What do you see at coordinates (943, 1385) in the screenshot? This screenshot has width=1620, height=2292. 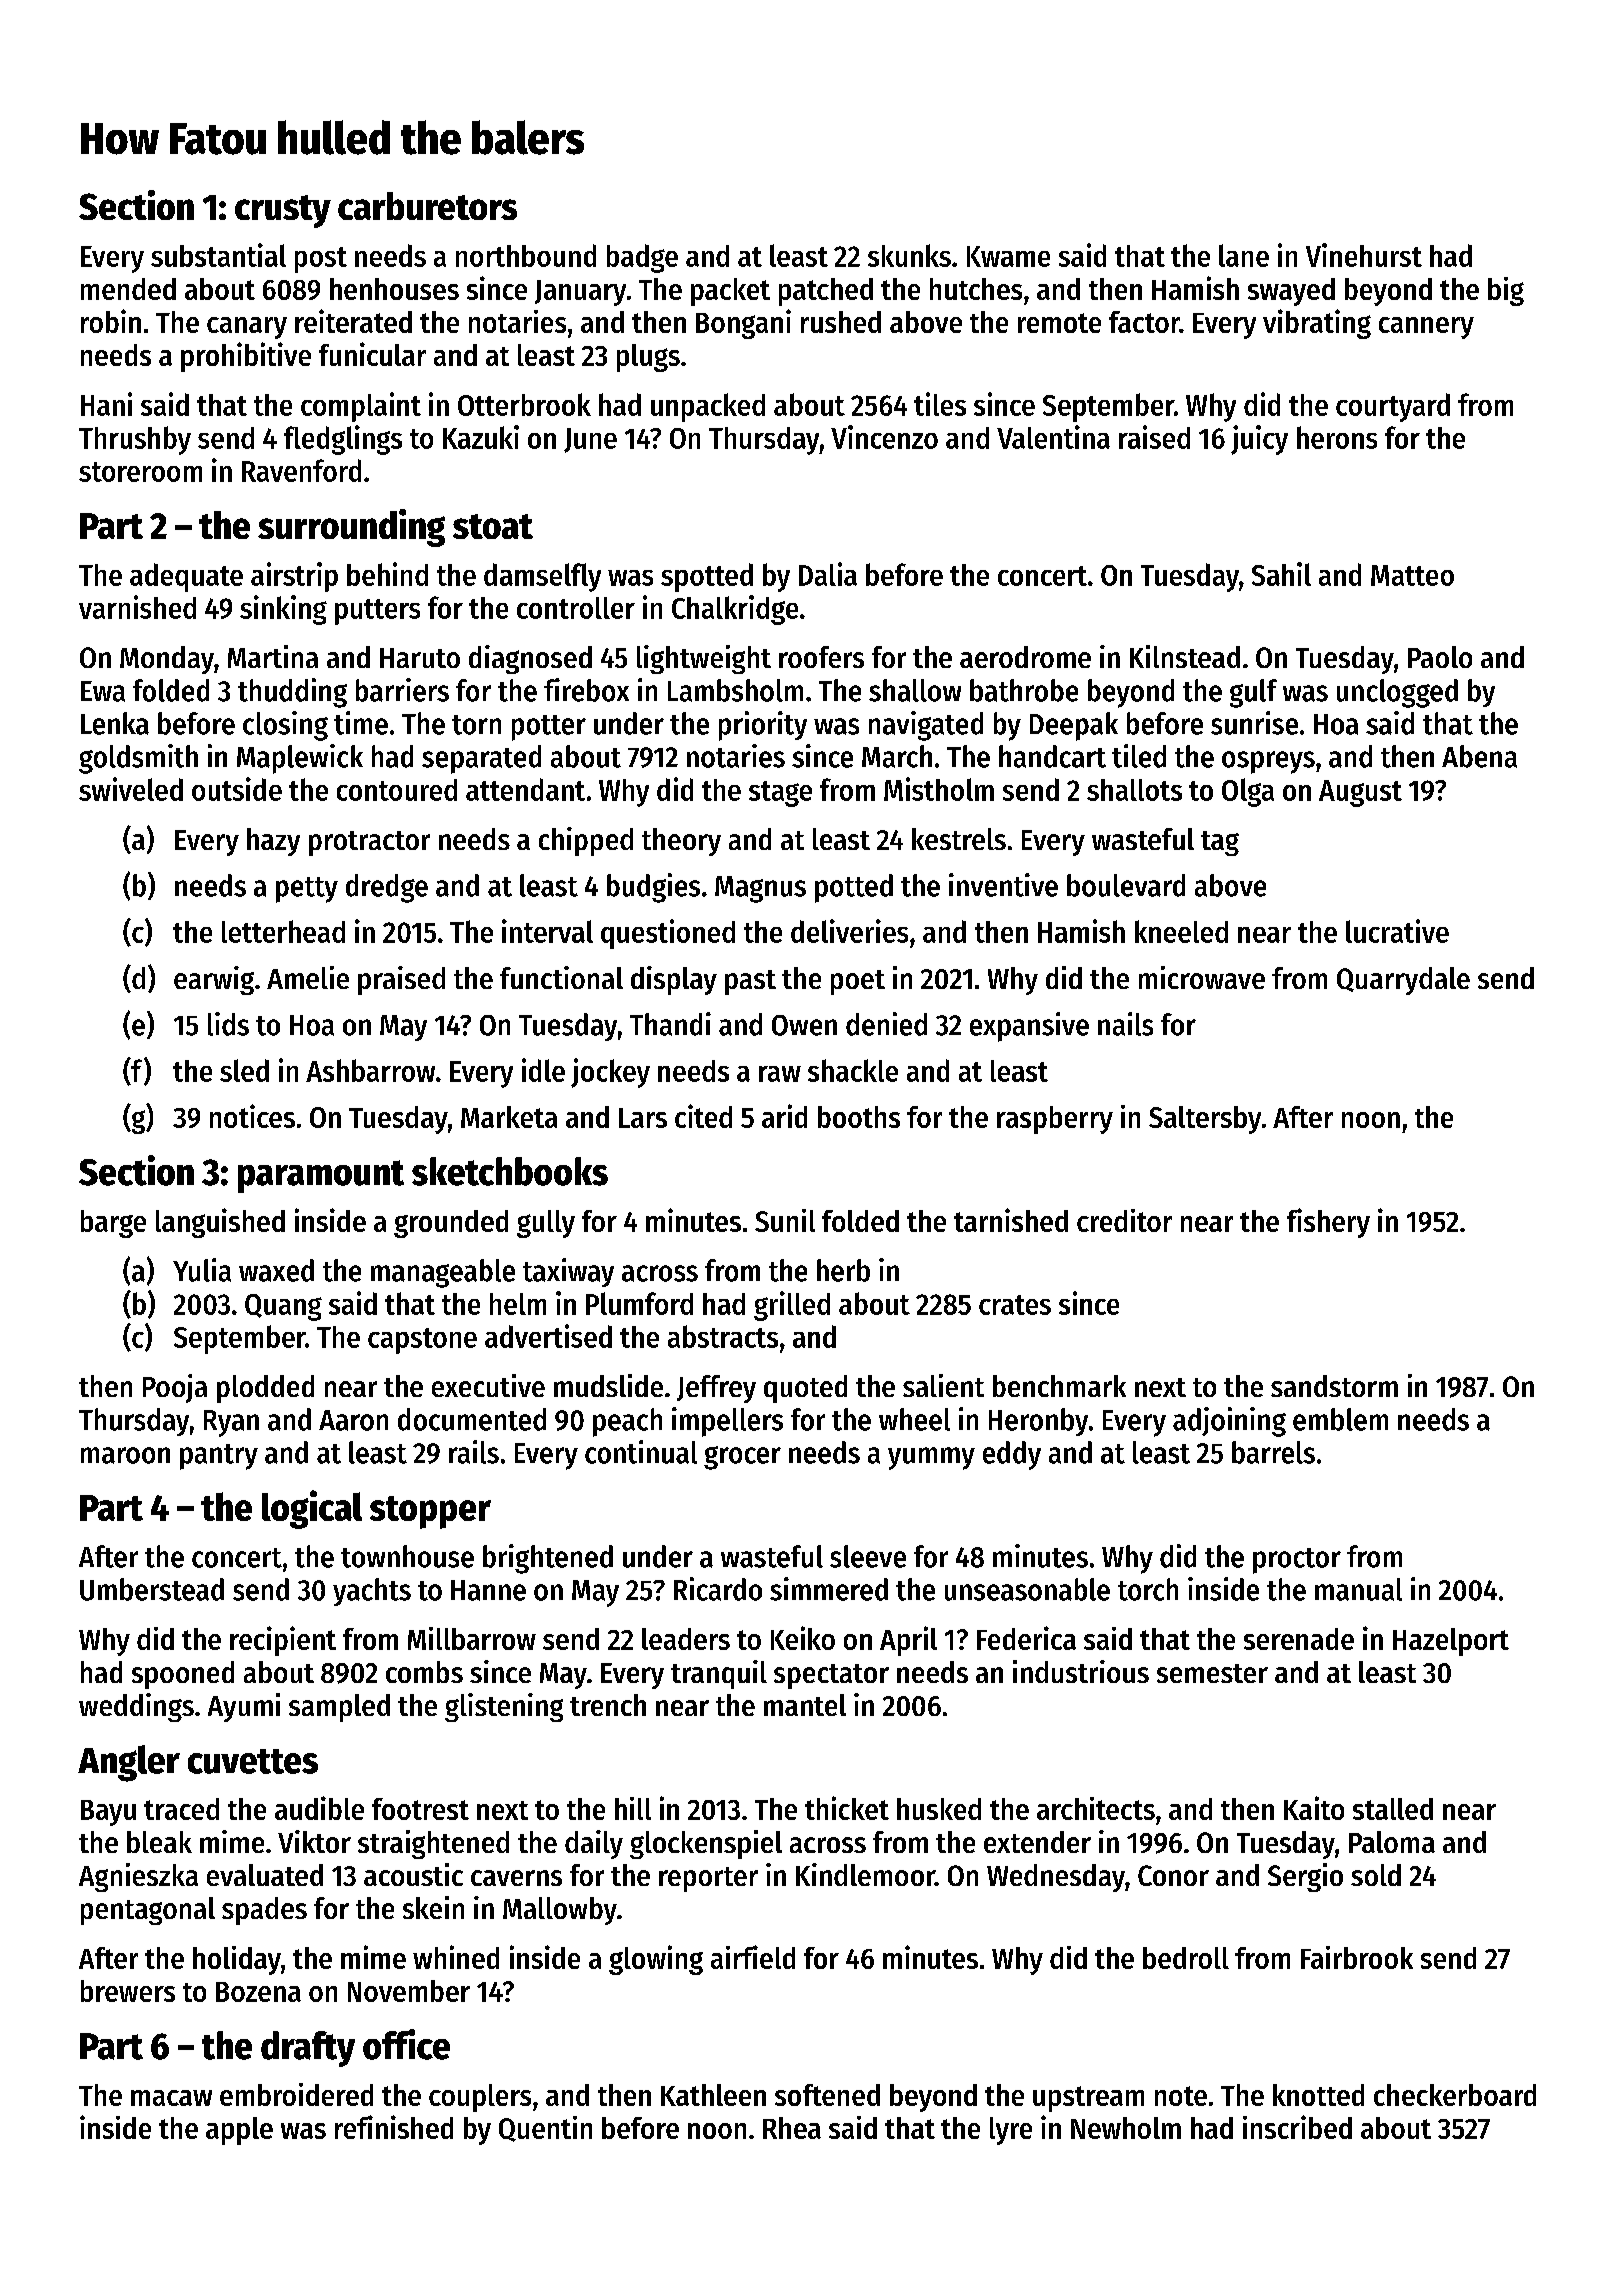 I see `salient` at bounding box center [943, 1385].
